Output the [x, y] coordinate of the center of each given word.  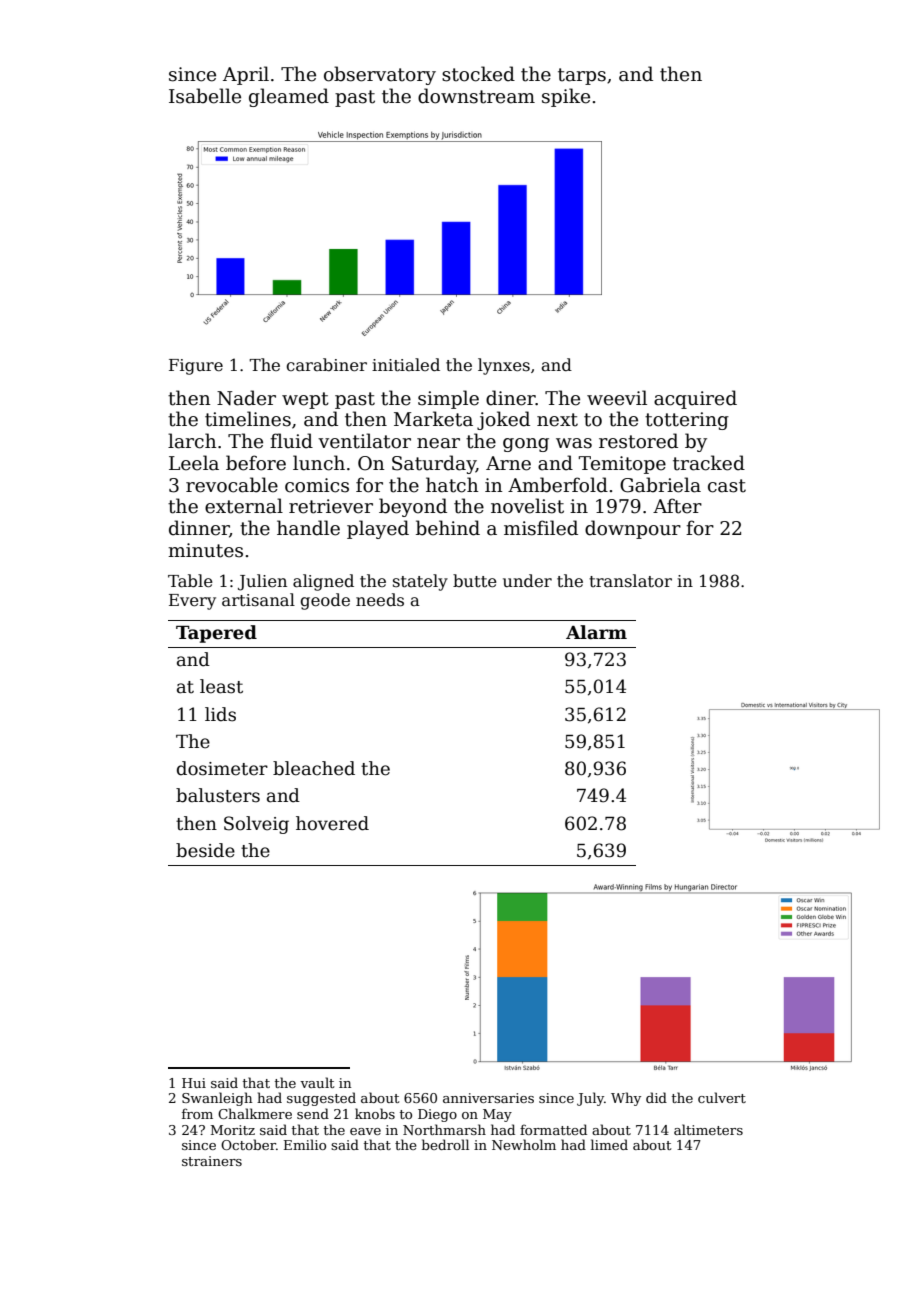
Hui [194, 1083]
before [256, 463]
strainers [212, 1161]
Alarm [596, 632]
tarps [582, 76]
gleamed [289, 97]
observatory [380, 75]
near [438, 443]
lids [220, 714]
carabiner [326, 365]
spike [566, 97]
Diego [437, 1115]
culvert [722, 1097]
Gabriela [660, 485]
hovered [332, 823]
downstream [476, 96]
